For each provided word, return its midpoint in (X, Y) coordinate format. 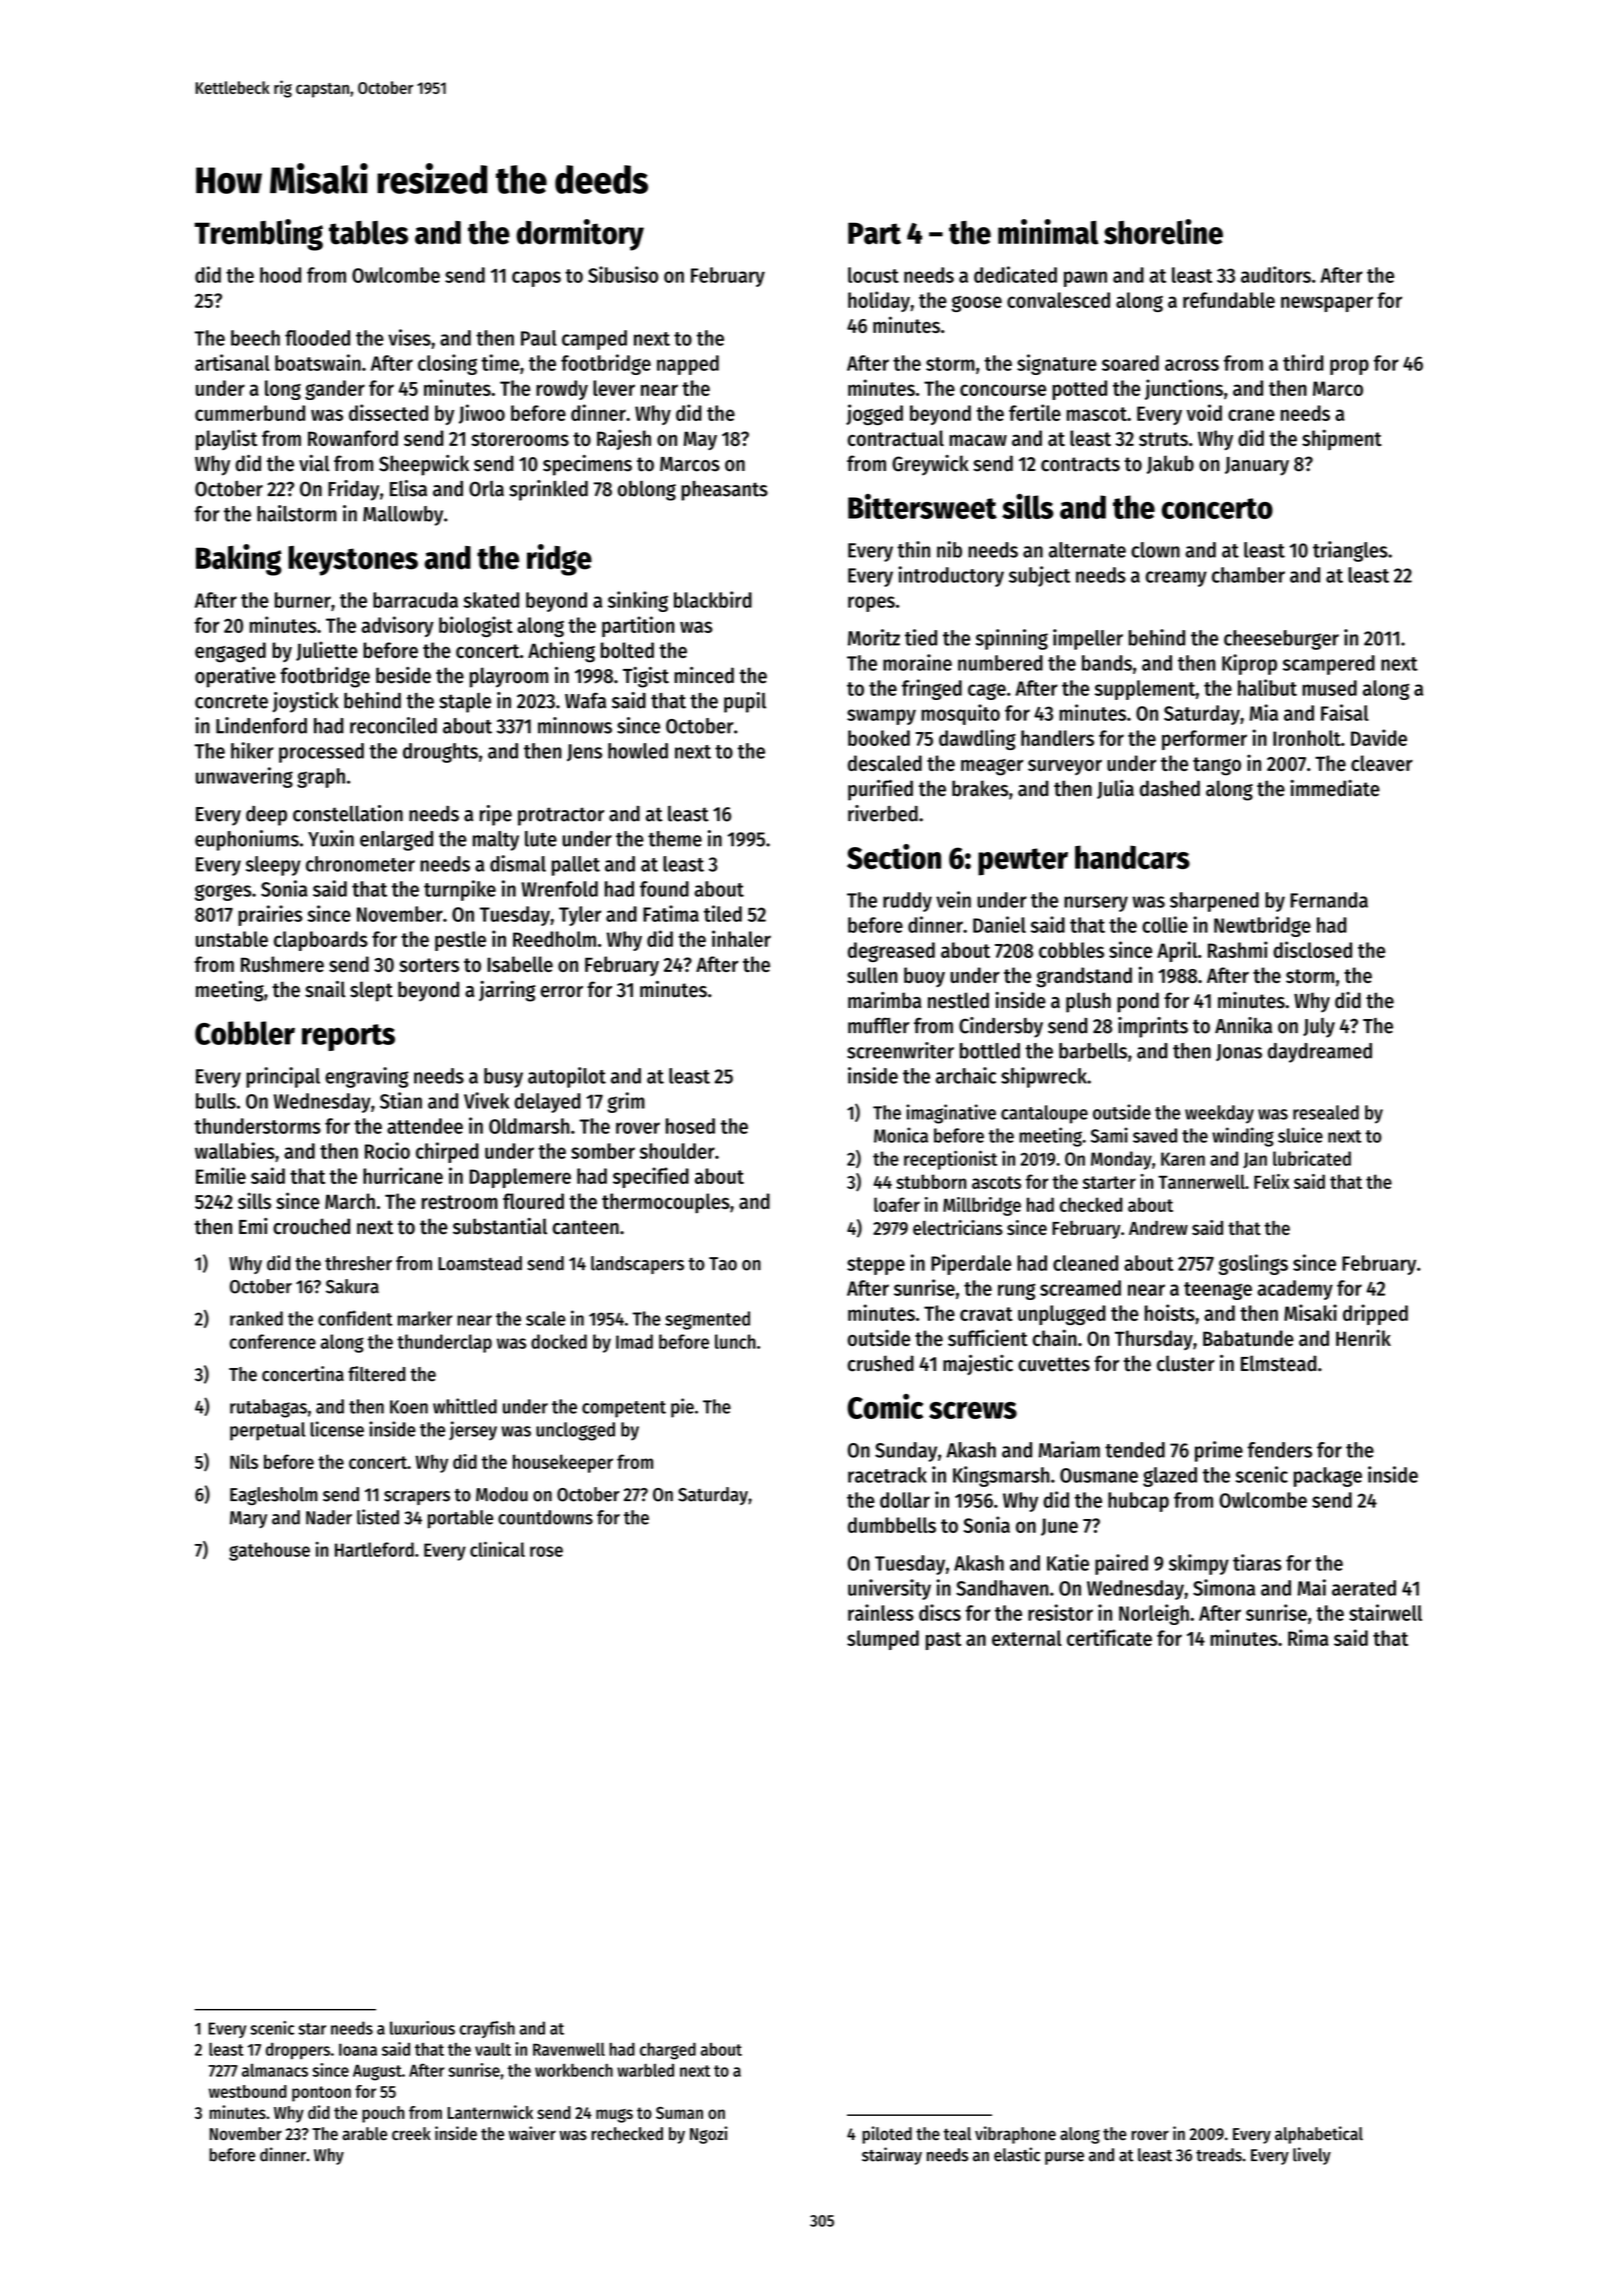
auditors (1276, 274)
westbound (248, 2091)
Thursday (1154, 1340)
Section (894, 856)
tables (368, 233)
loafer (897, 1204)
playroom (509, 677)
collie (1165, 924)
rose (546, 1551)
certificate (1109, 1637)
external (1027, 1638)
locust (873, 275)
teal (957, 2134)
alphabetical (1319, 2135)
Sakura (352, 1286)
